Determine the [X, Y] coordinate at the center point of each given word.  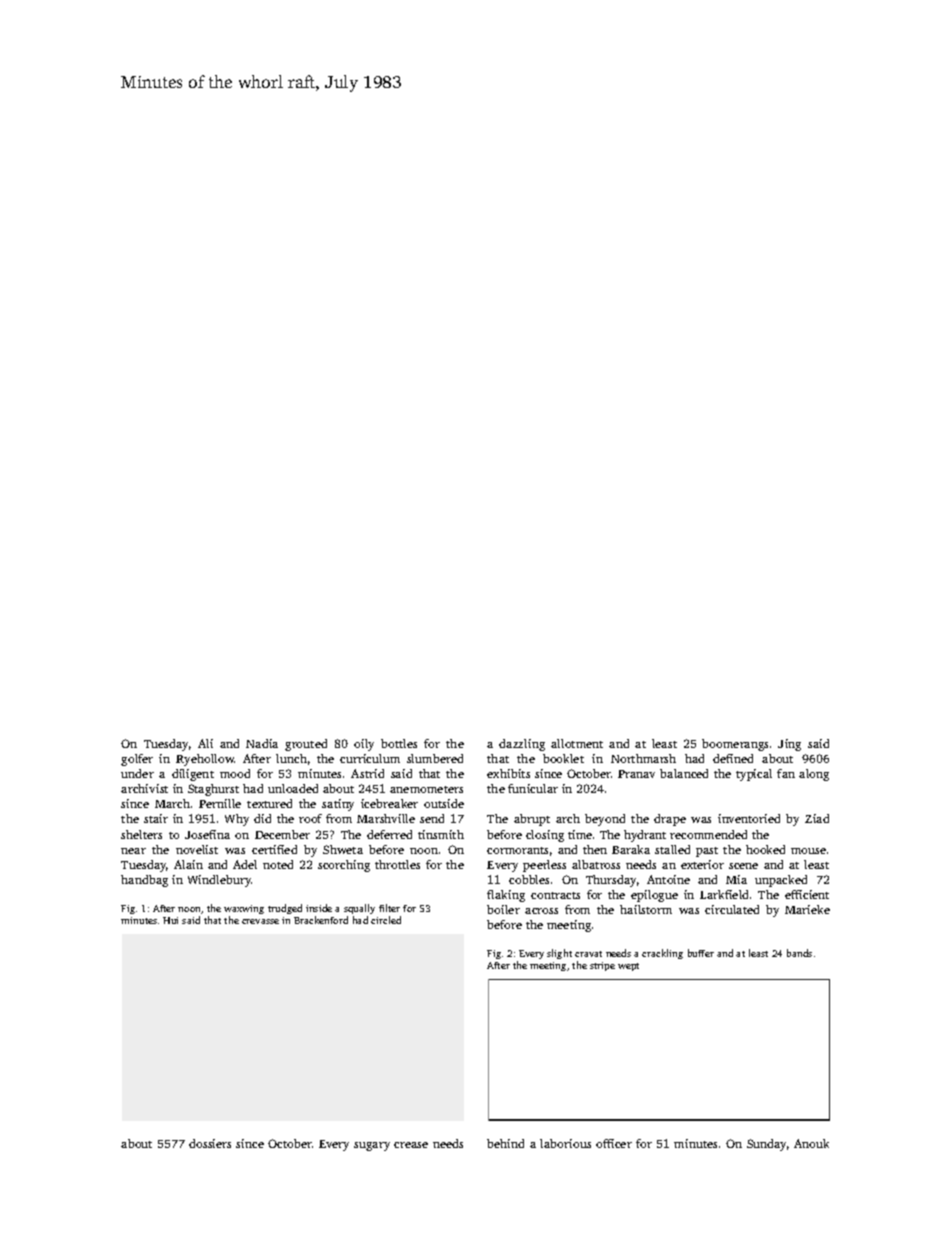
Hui [170, 920]
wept [628, 967]
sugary [372, 1146]
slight [559, 954]
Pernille [220, 803]
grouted [306, 745]
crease [411, 1145]
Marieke [807, 909]
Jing [789, 745]
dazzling [522, 745]
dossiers [210, 1143]
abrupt [532, 820]
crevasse [260, 921]
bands [799, 953]
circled [386, 920]
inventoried [749, 818]
